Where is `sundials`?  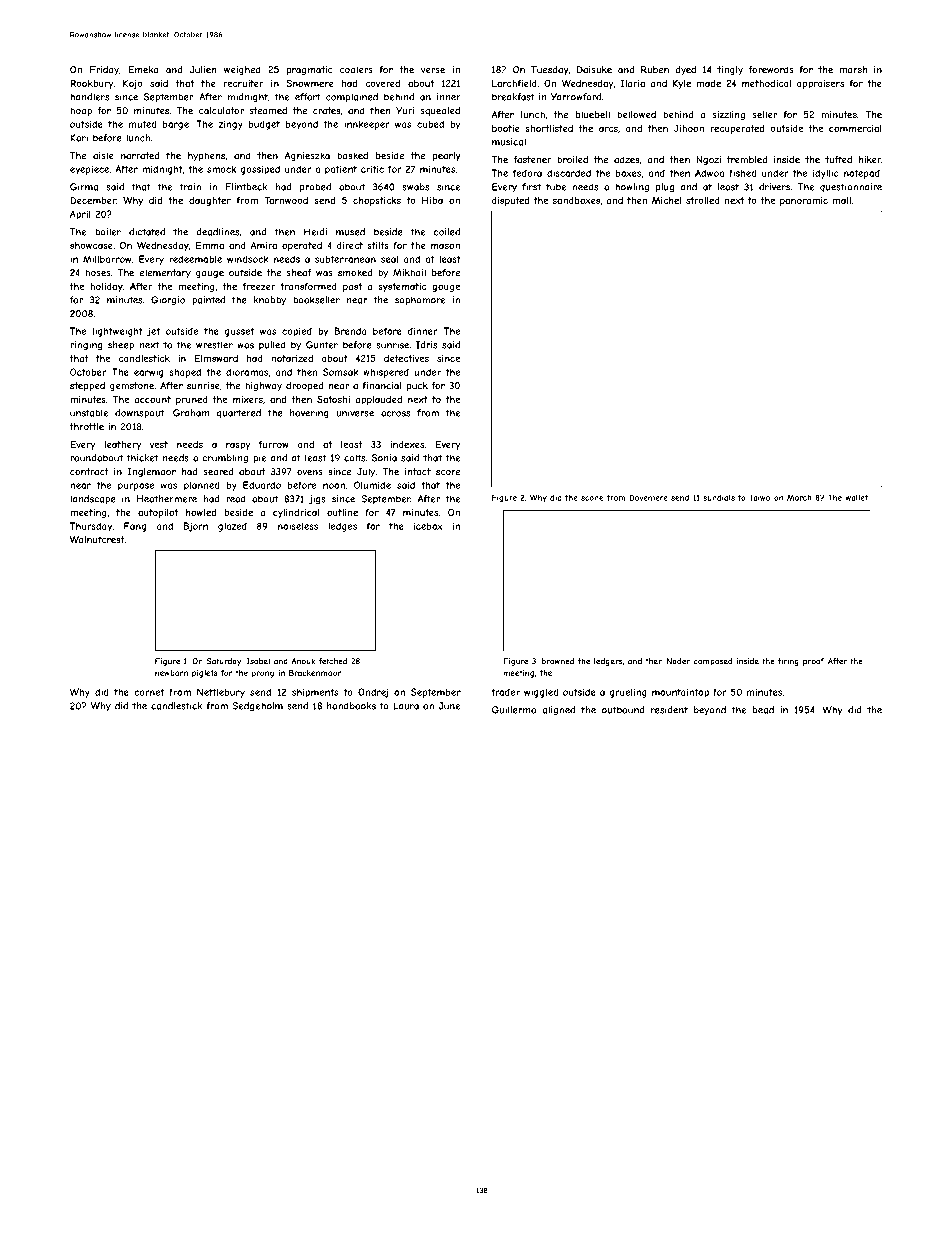 sundials is located at coordinates (719, 498).
